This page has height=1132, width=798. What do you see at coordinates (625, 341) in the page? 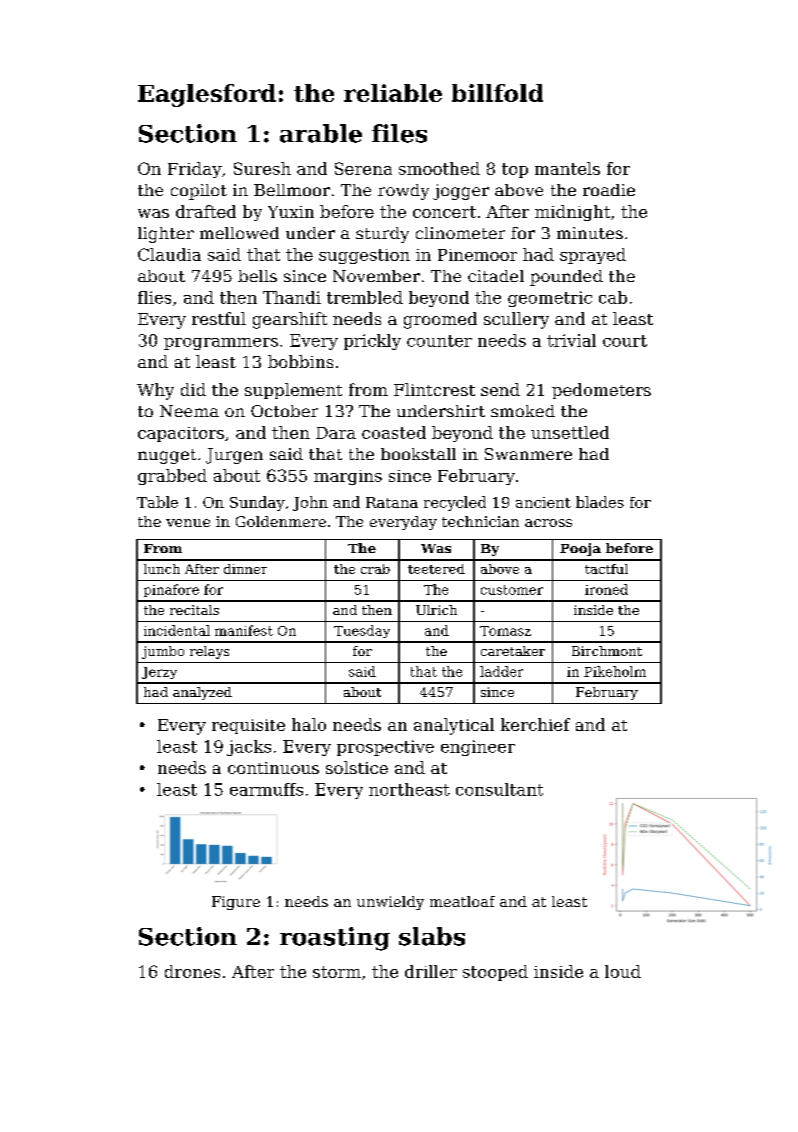
I see `court` at bounding box center [625, 341].
